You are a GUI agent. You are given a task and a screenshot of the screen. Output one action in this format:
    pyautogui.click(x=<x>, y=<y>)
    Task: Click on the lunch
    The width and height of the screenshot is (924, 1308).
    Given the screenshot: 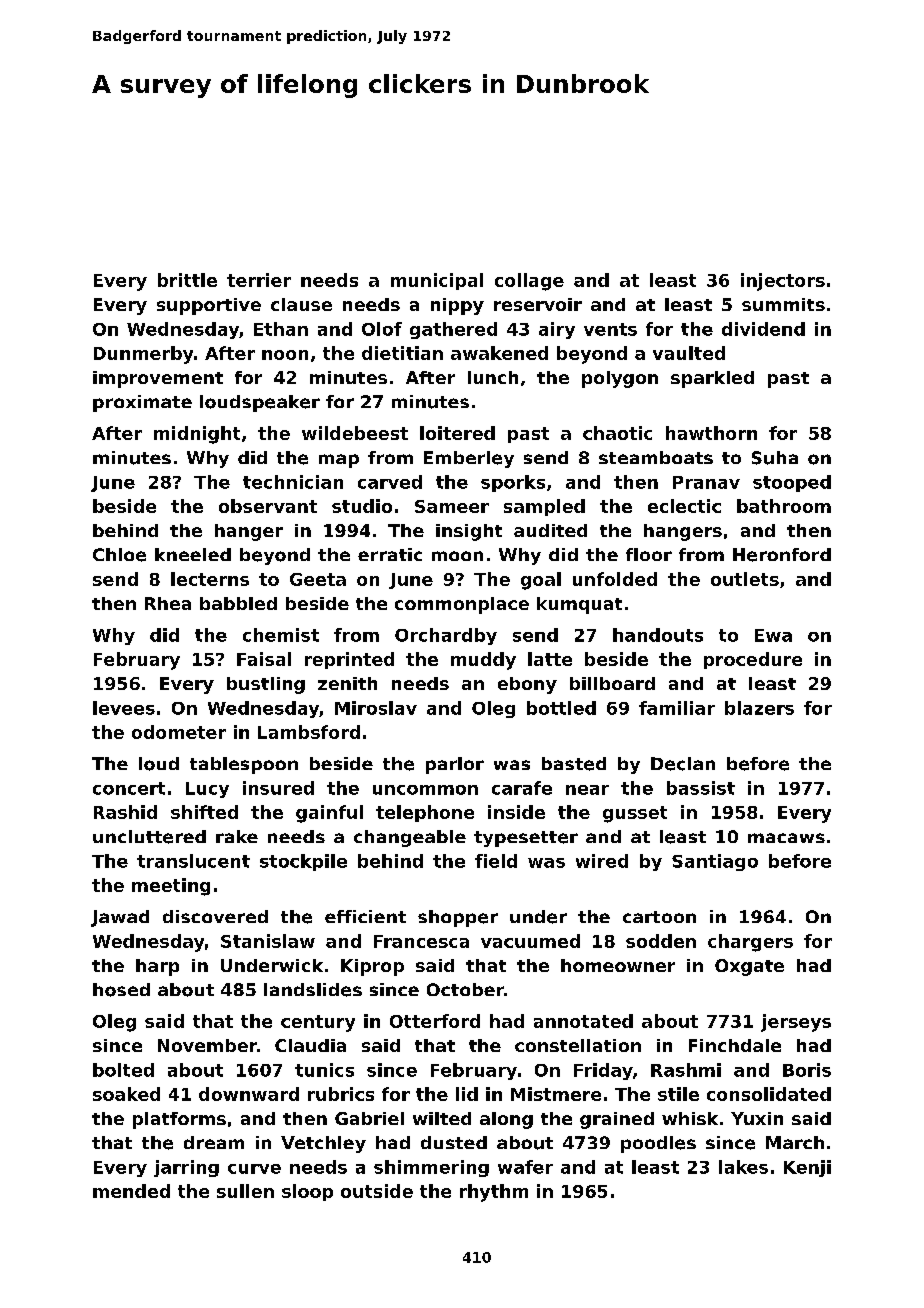 What is the action you would take?
    pyautogui.click(x=493, y=377)
